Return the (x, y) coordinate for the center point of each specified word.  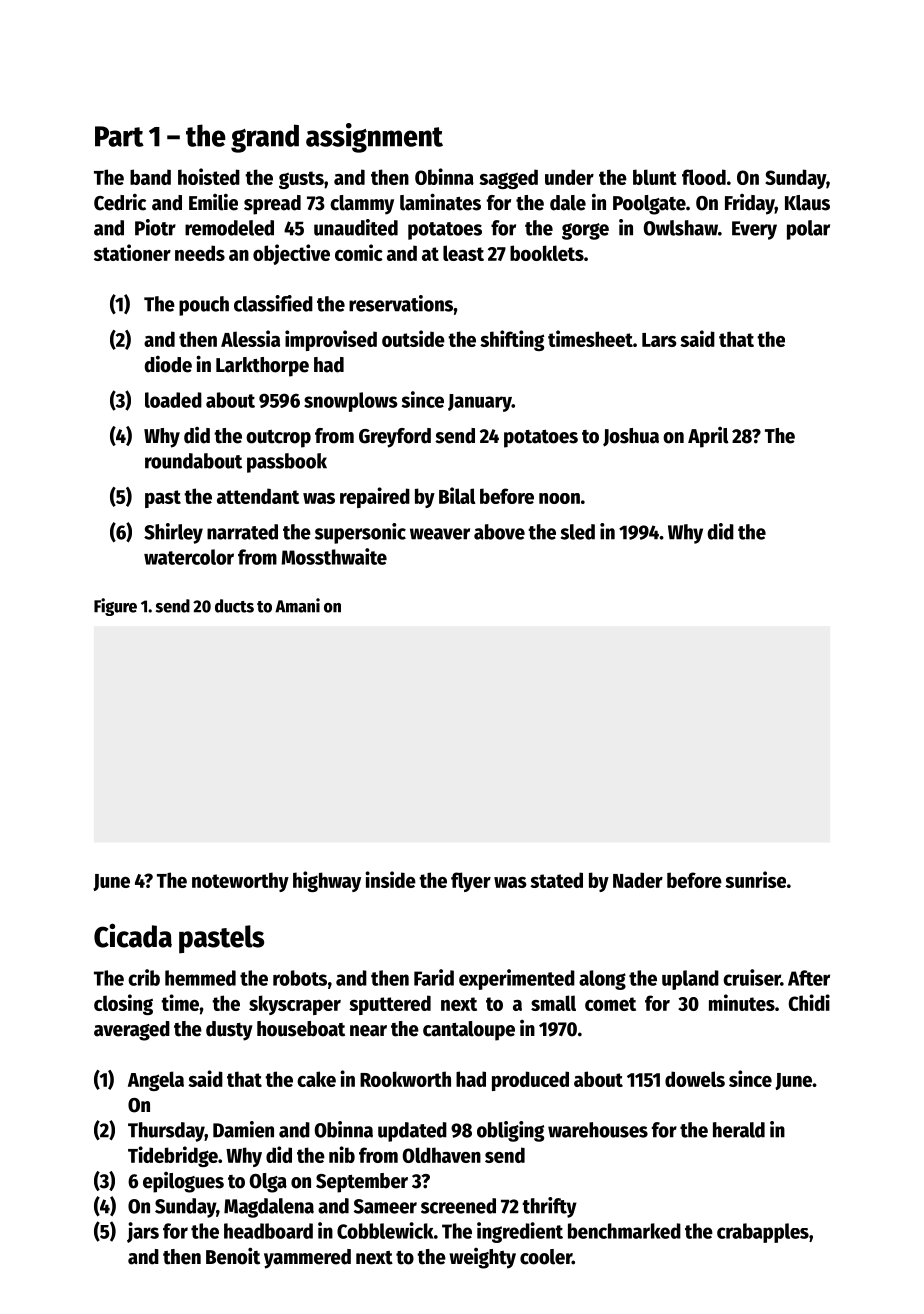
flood (704, 177)
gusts (301, 180)
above (499, 532)
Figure (115, 607)
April (708, 437)
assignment (374, 138)
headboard (268, 1231)
